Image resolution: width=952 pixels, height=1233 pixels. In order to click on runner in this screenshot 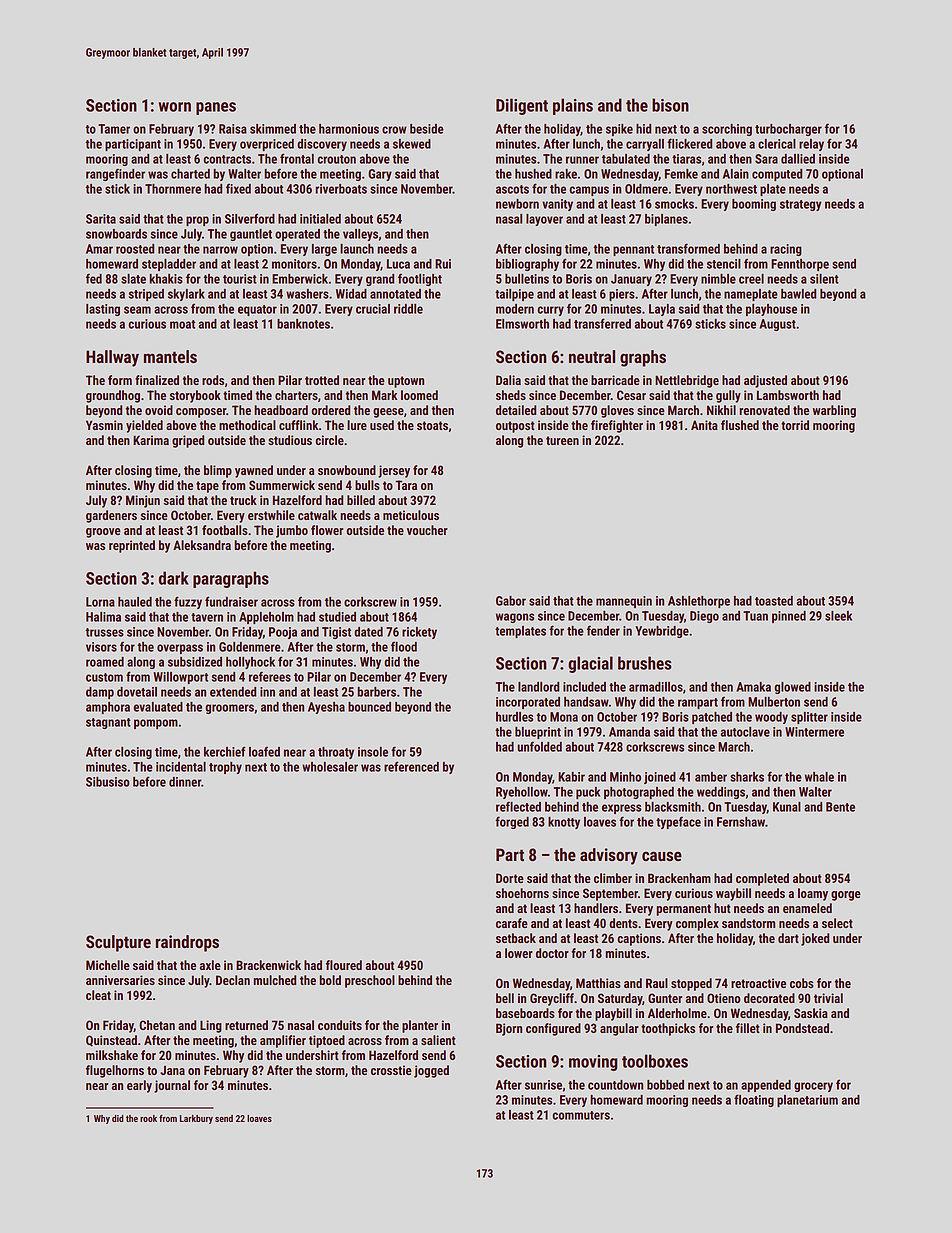, I will do `click(582, 160)`.
